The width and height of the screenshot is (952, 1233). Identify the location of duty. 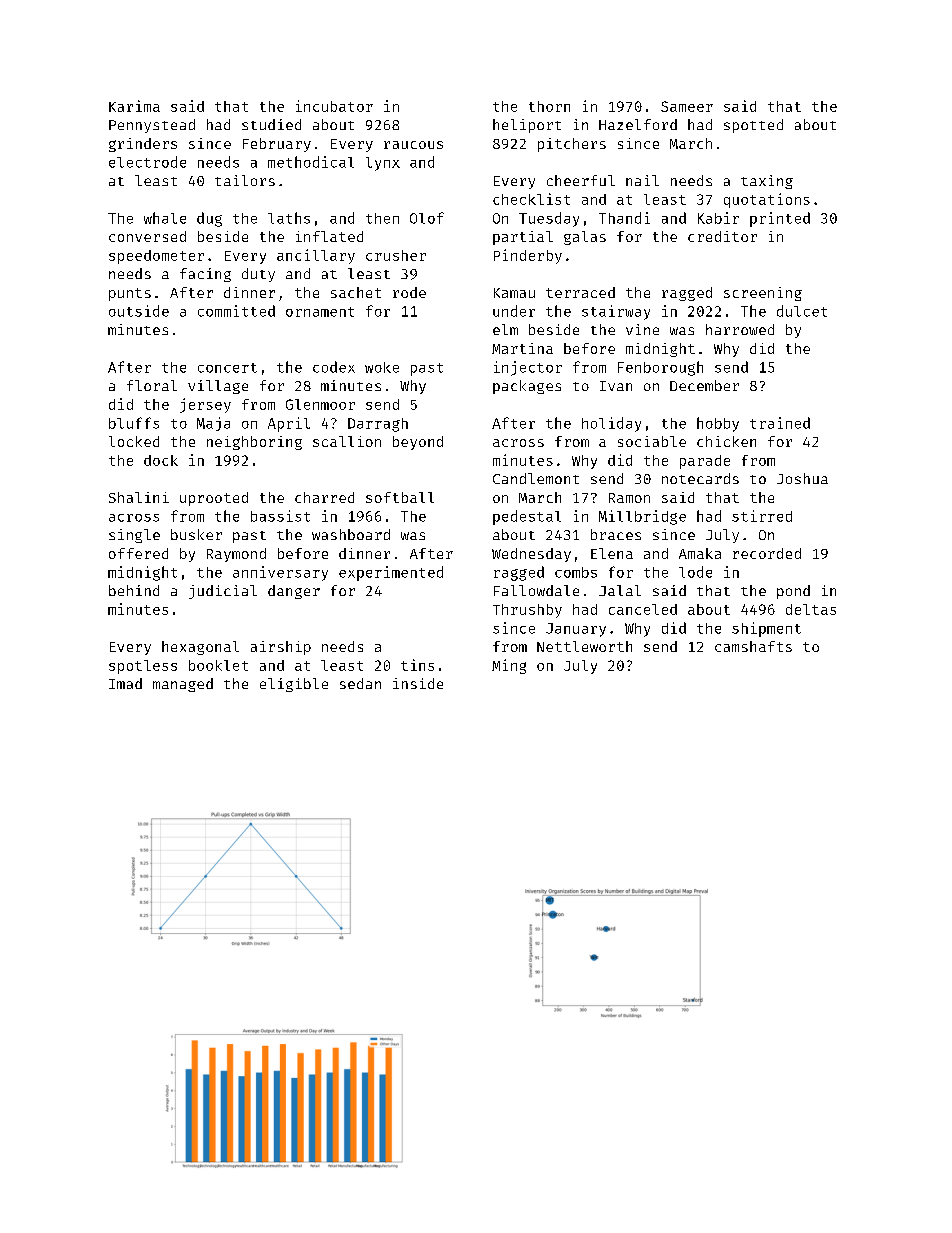
(258, 275).
